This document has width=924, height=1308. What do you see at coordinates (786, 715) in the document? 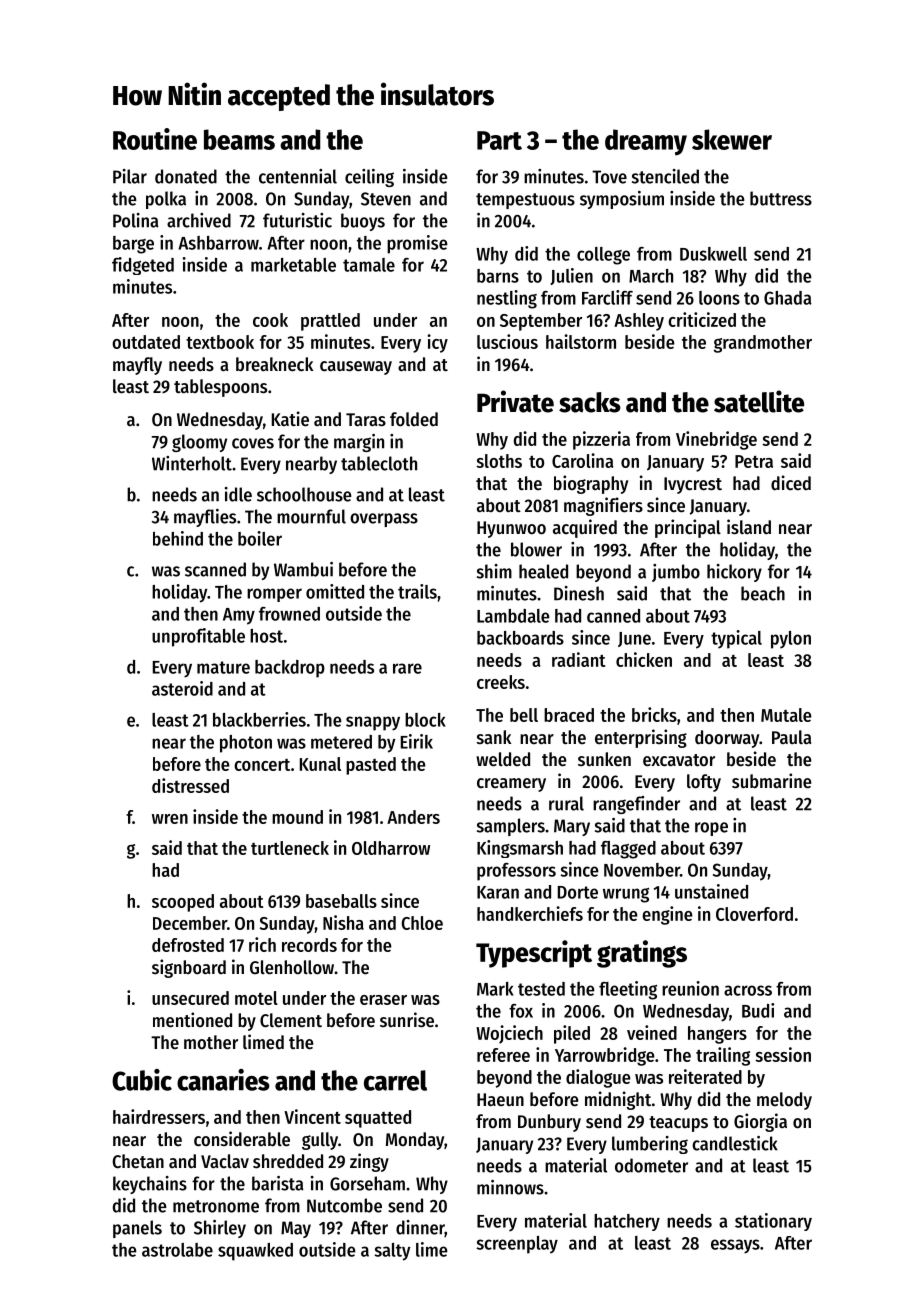
I see `Mutale` at bounding box center [786, 715].
